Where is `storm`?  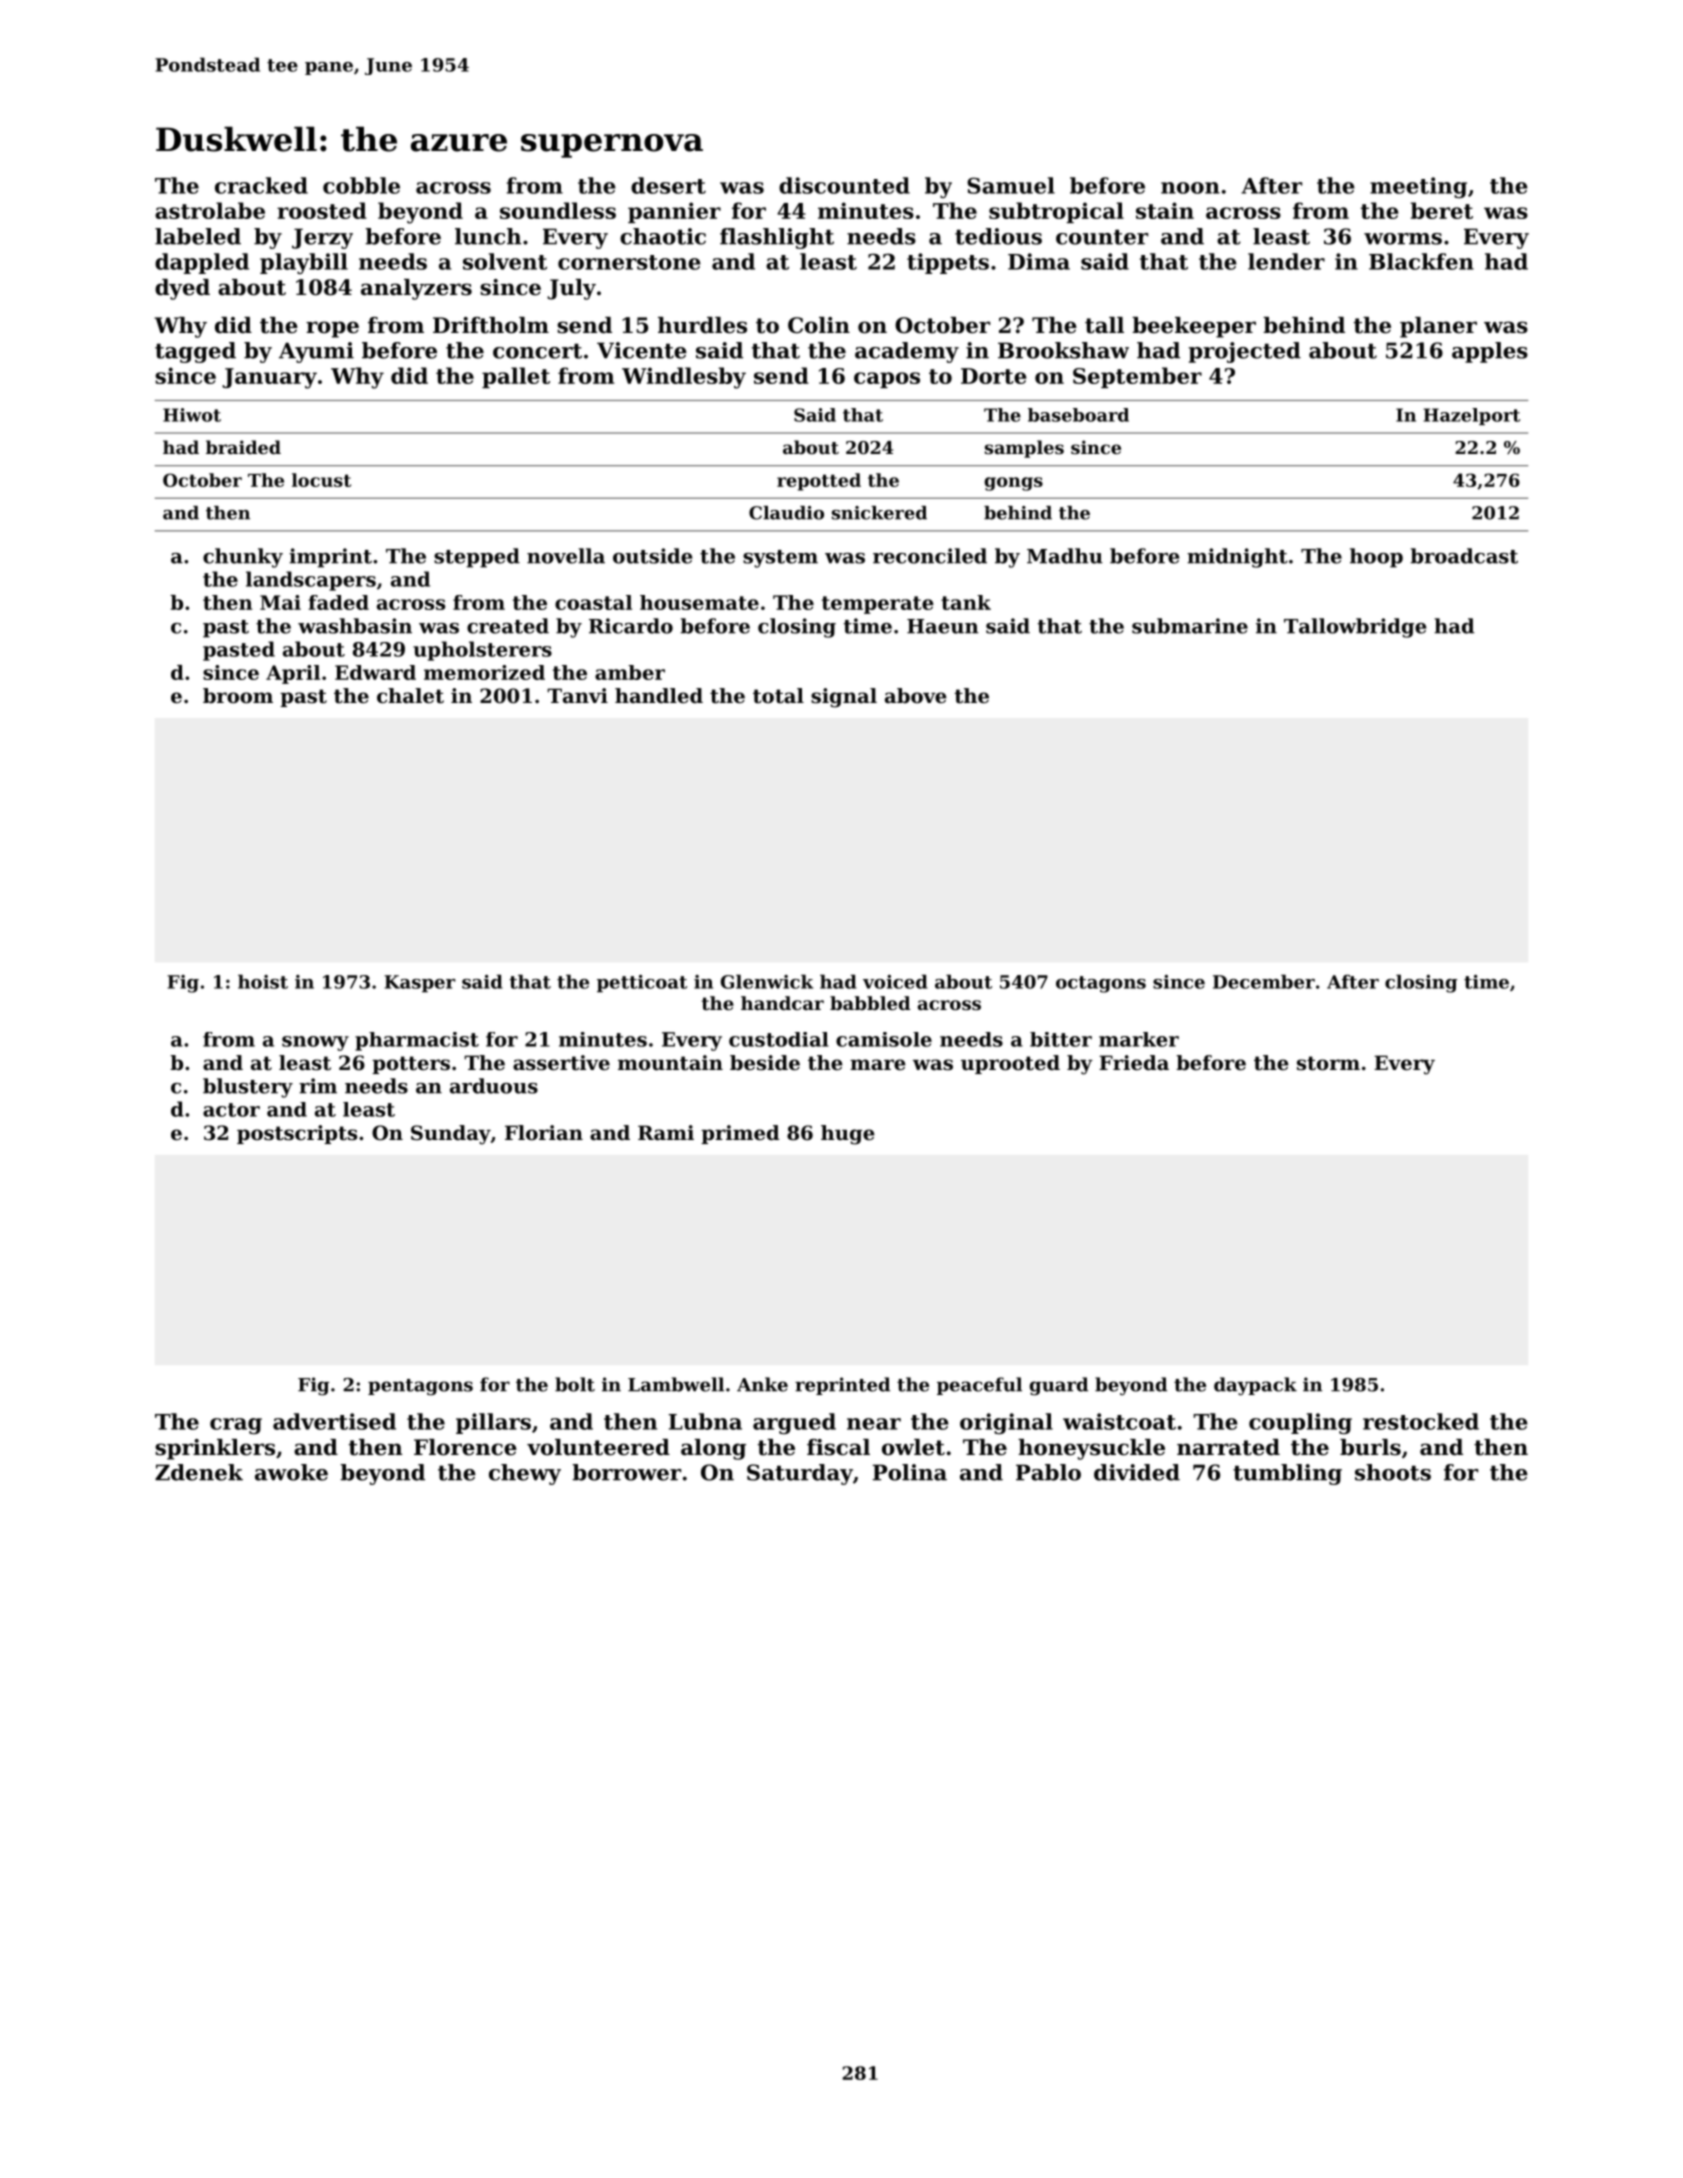 storm is located at coordinates (1328, 1063).
